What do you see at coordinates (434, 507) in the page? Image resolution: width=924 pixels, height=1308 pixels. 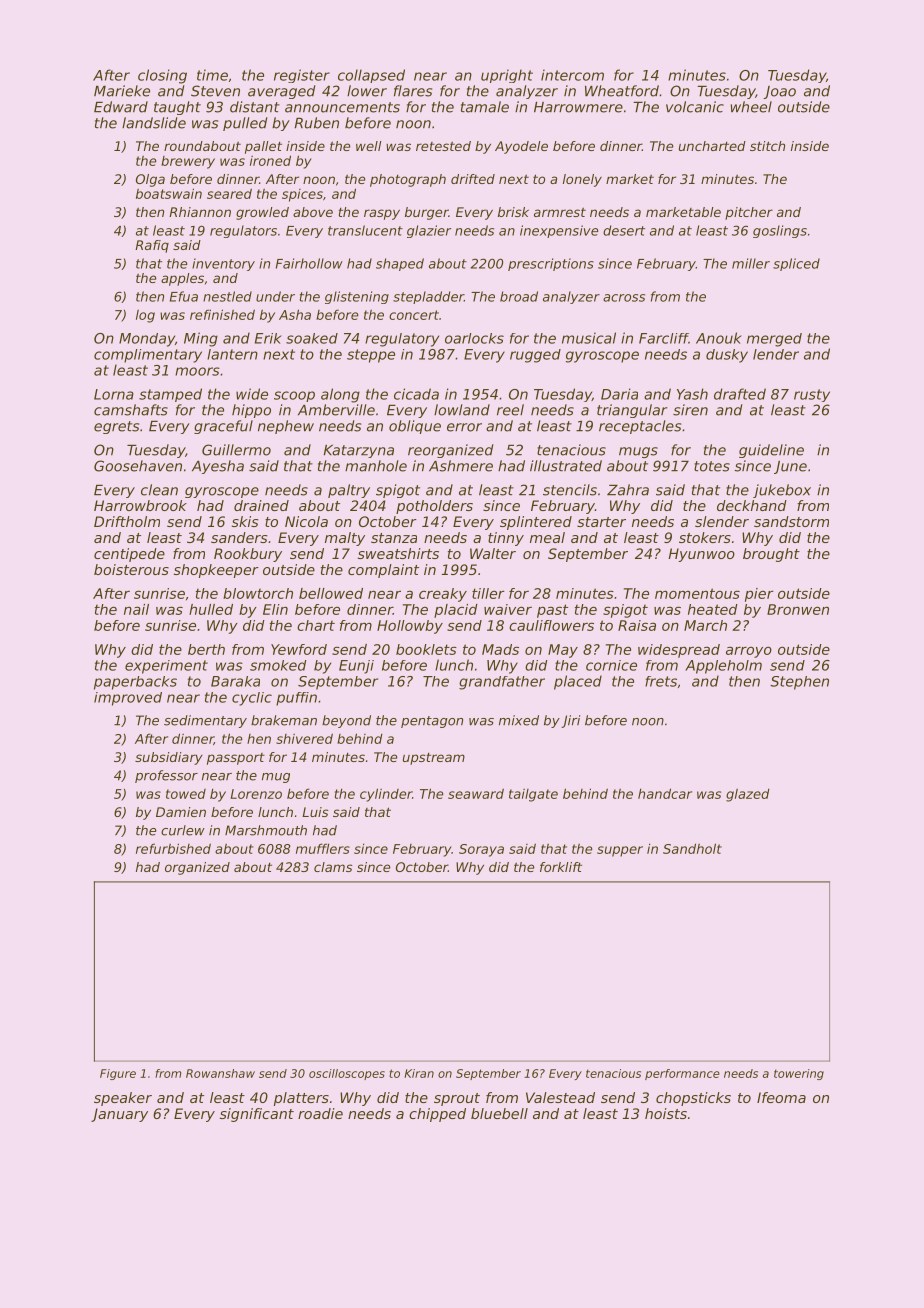 I see `potholders` at bounding box center [434, 507].
